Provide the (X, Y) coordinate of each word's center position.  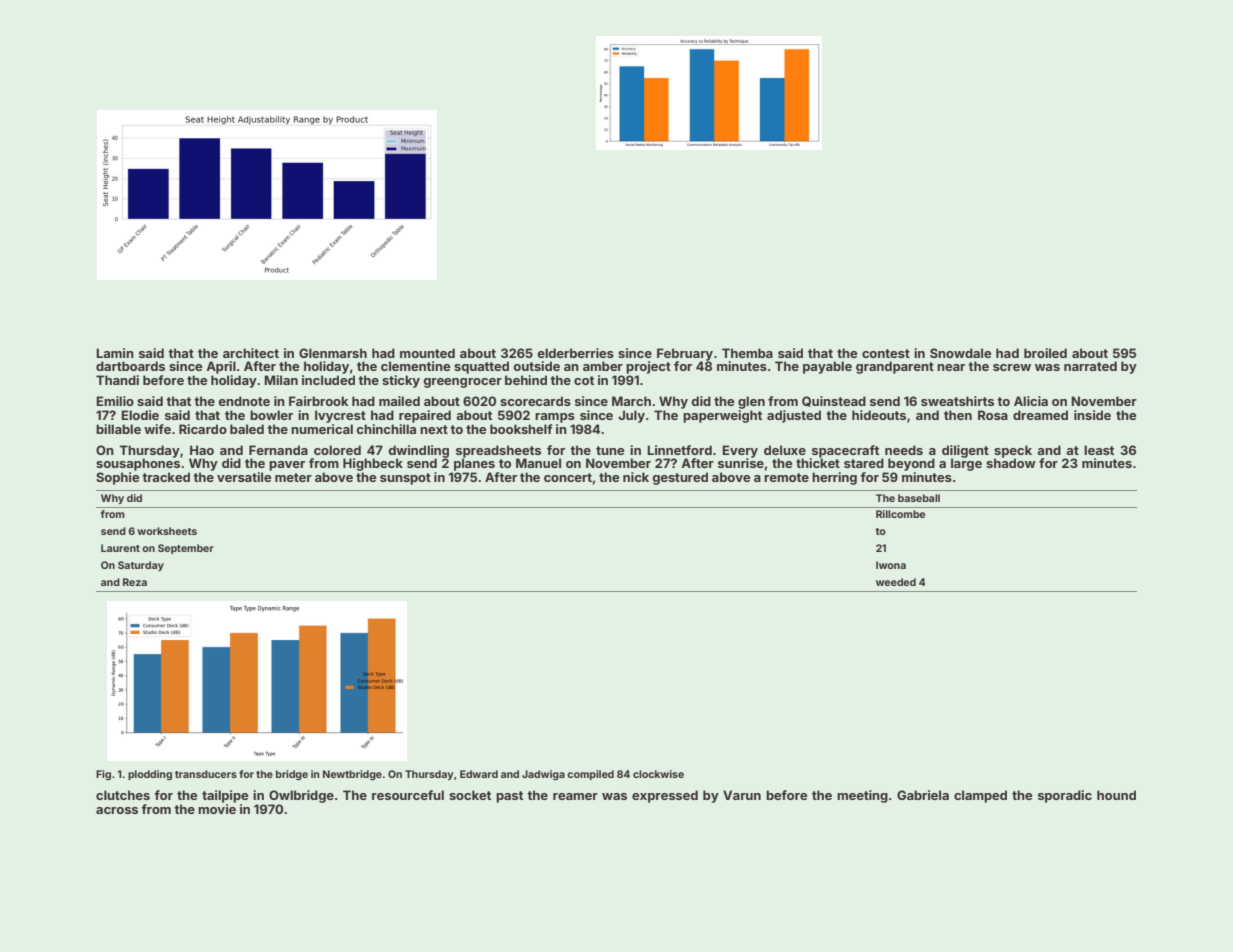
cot (584, 380)
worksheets (167, 531)
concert (568, 477)
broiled (1045, 353)
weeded (896, 582)
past (509, 797)
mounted (427, 353)
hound (1116, 795)
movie (217, 809)
